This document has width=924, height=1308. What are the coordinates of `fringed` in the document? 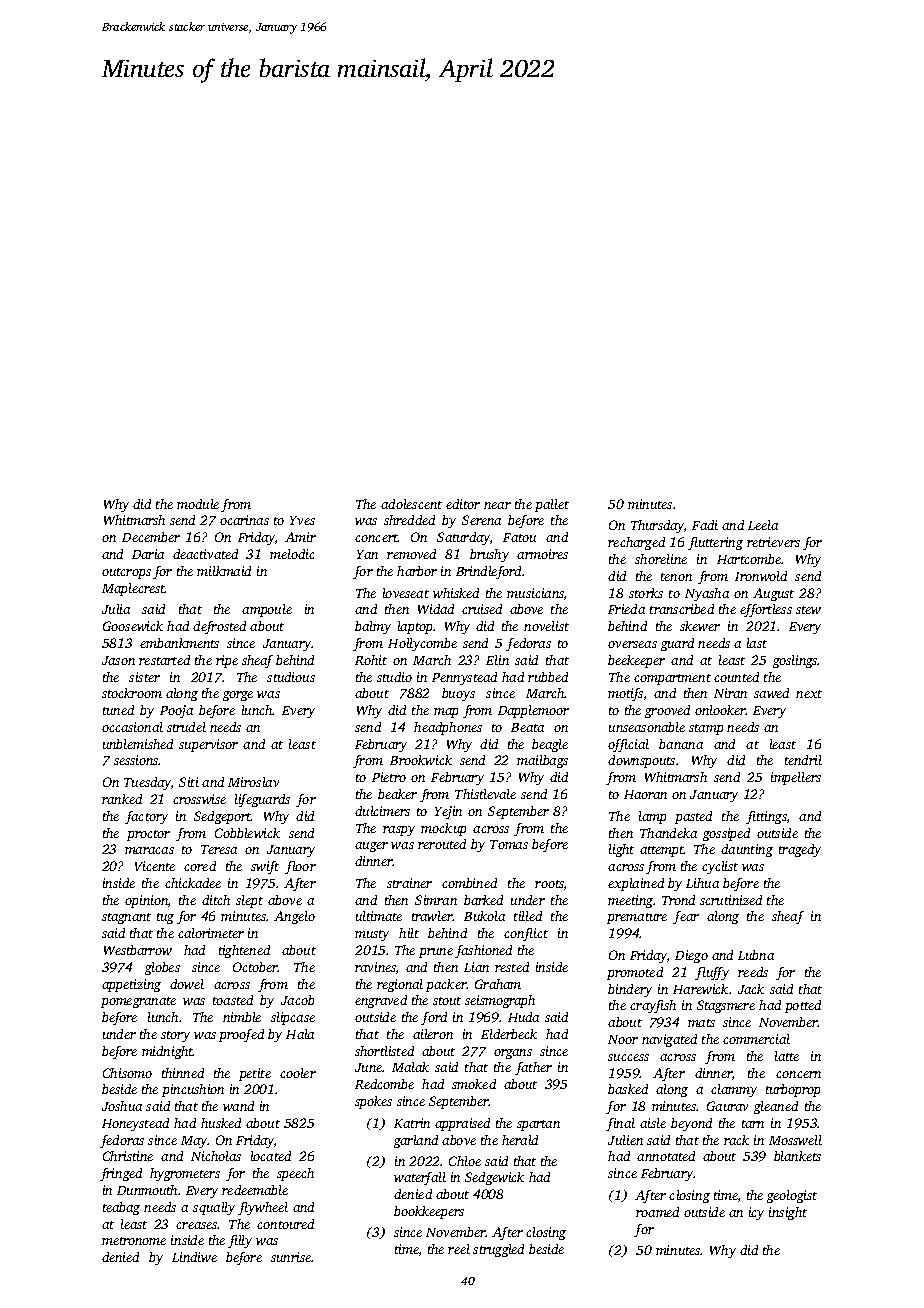 It's located at (121, 1174).
